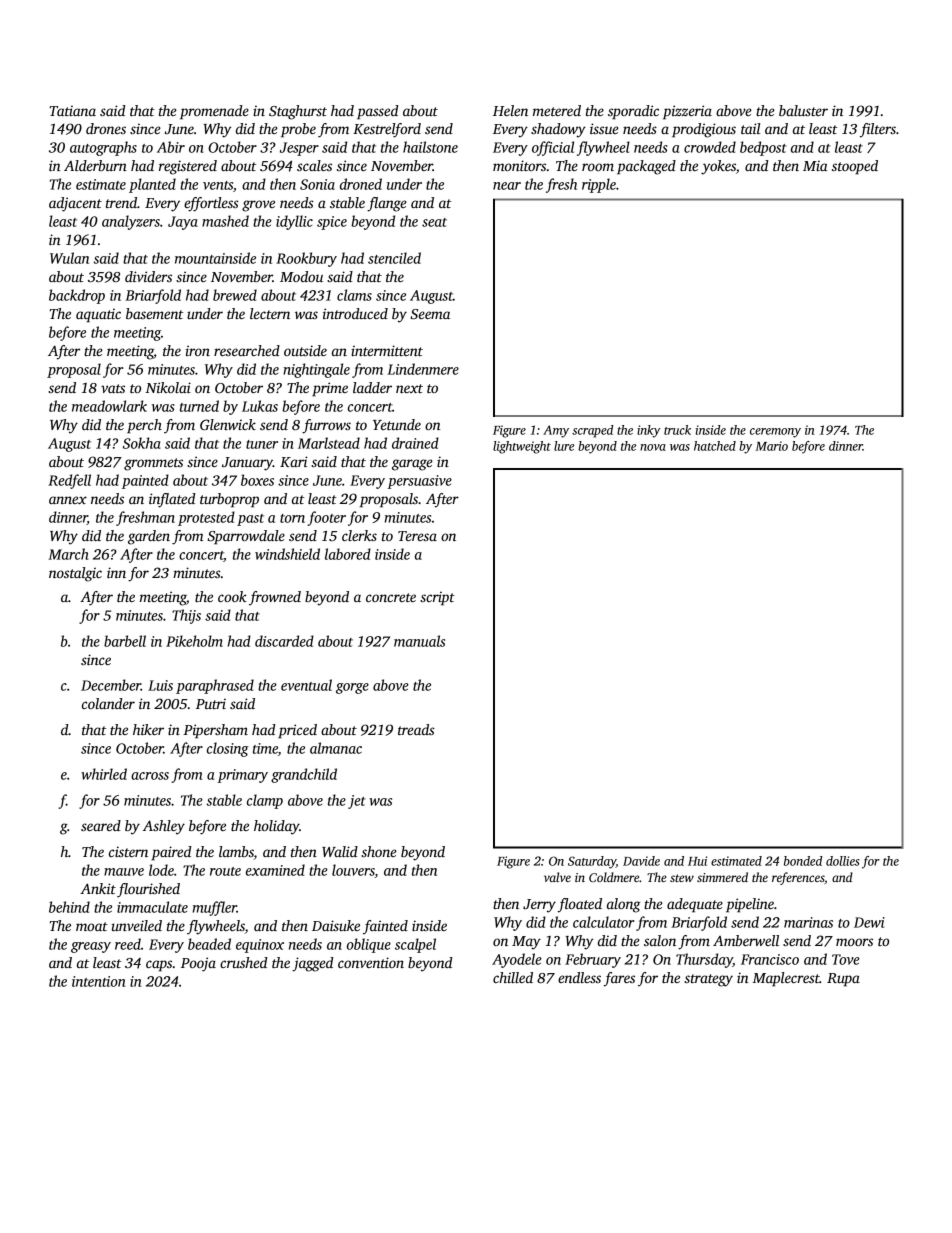 The image size is (952, 1233). I want to click on Jerry, so click(539, 906).
